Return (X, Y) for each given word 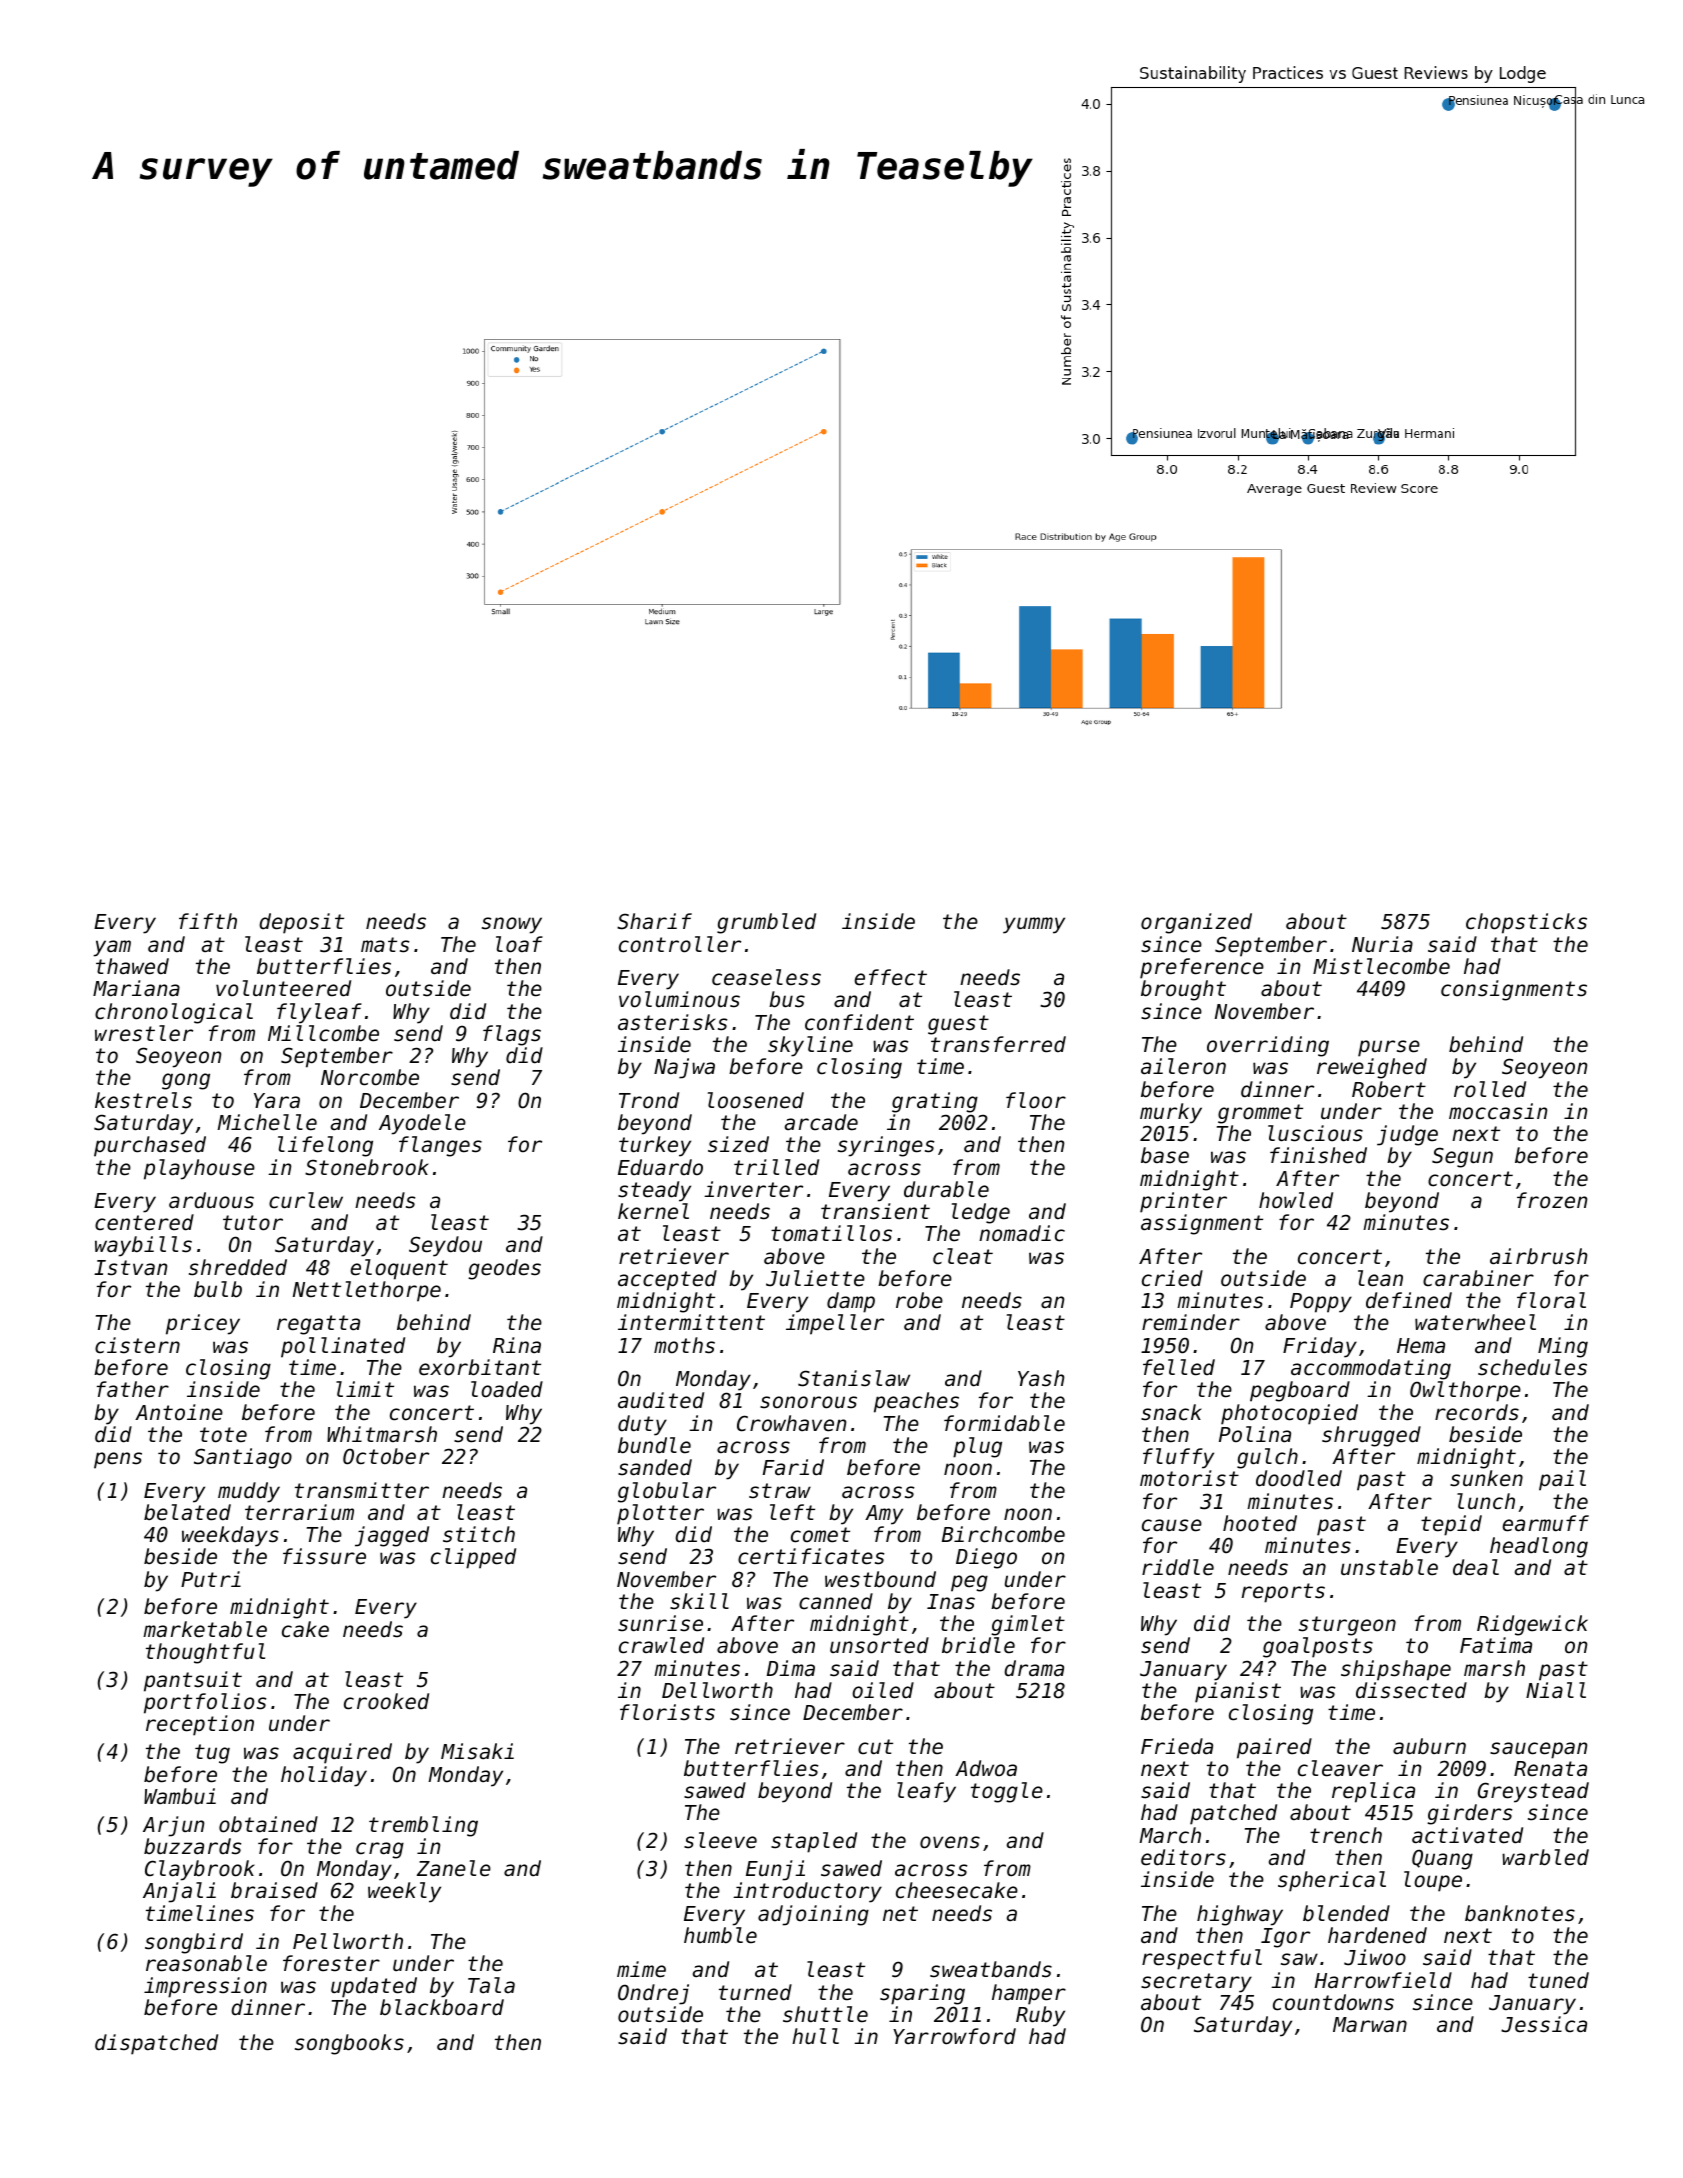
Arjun (174, 1826)
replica (1373, 1792)
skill (699, 1601)
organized (1196, 923)
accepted (667, 1280)
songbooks (349, 2044)
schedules (1532, 1367)
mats (385, 945)
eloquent (399, 1269)
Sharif (654, 921)
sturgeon (1347, 1626)
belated (187, 1512)
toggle (1007, 1792)
